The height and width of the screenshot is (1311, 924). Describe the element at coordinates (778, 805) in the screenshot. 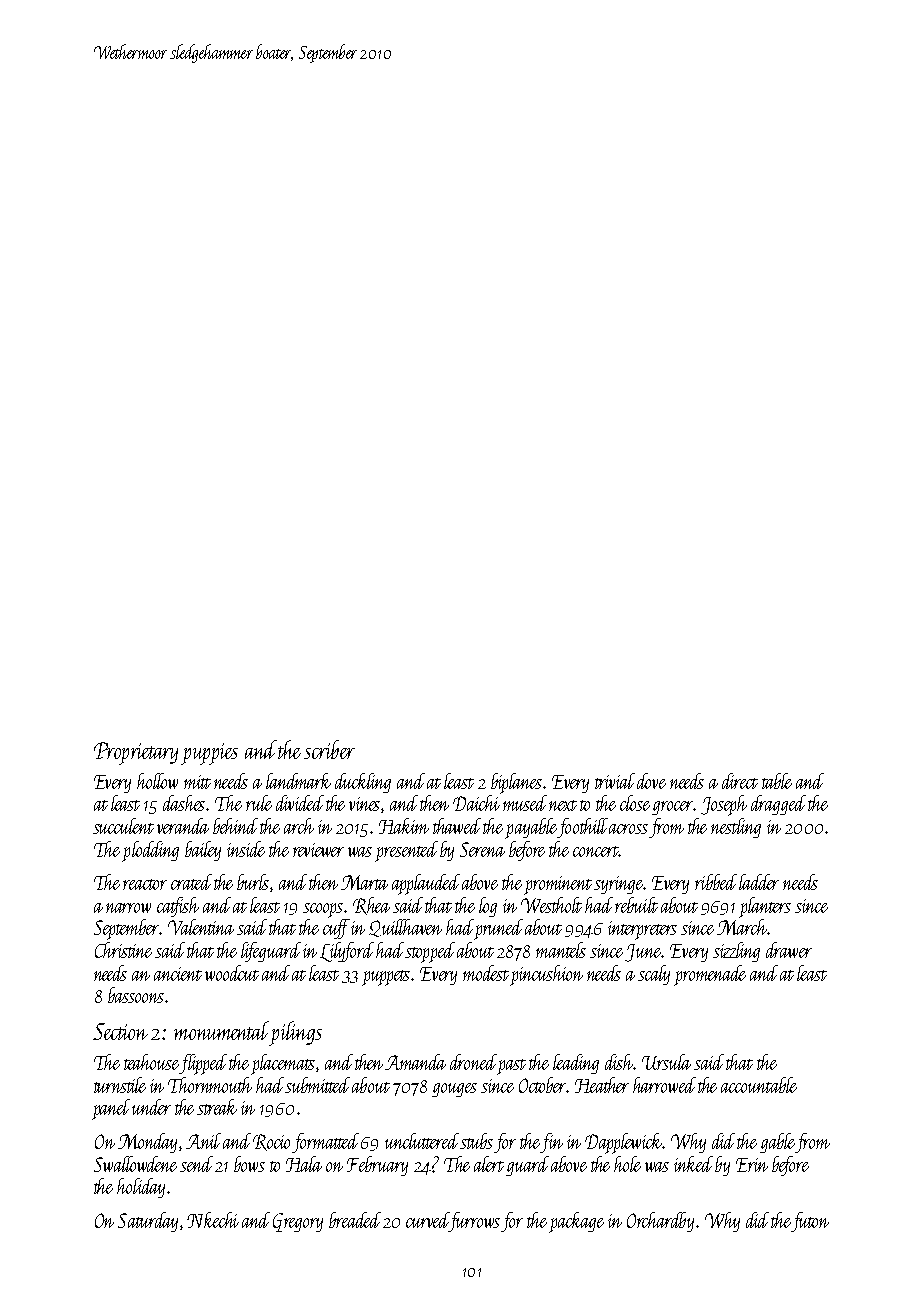

I see `dragged` at that location.
